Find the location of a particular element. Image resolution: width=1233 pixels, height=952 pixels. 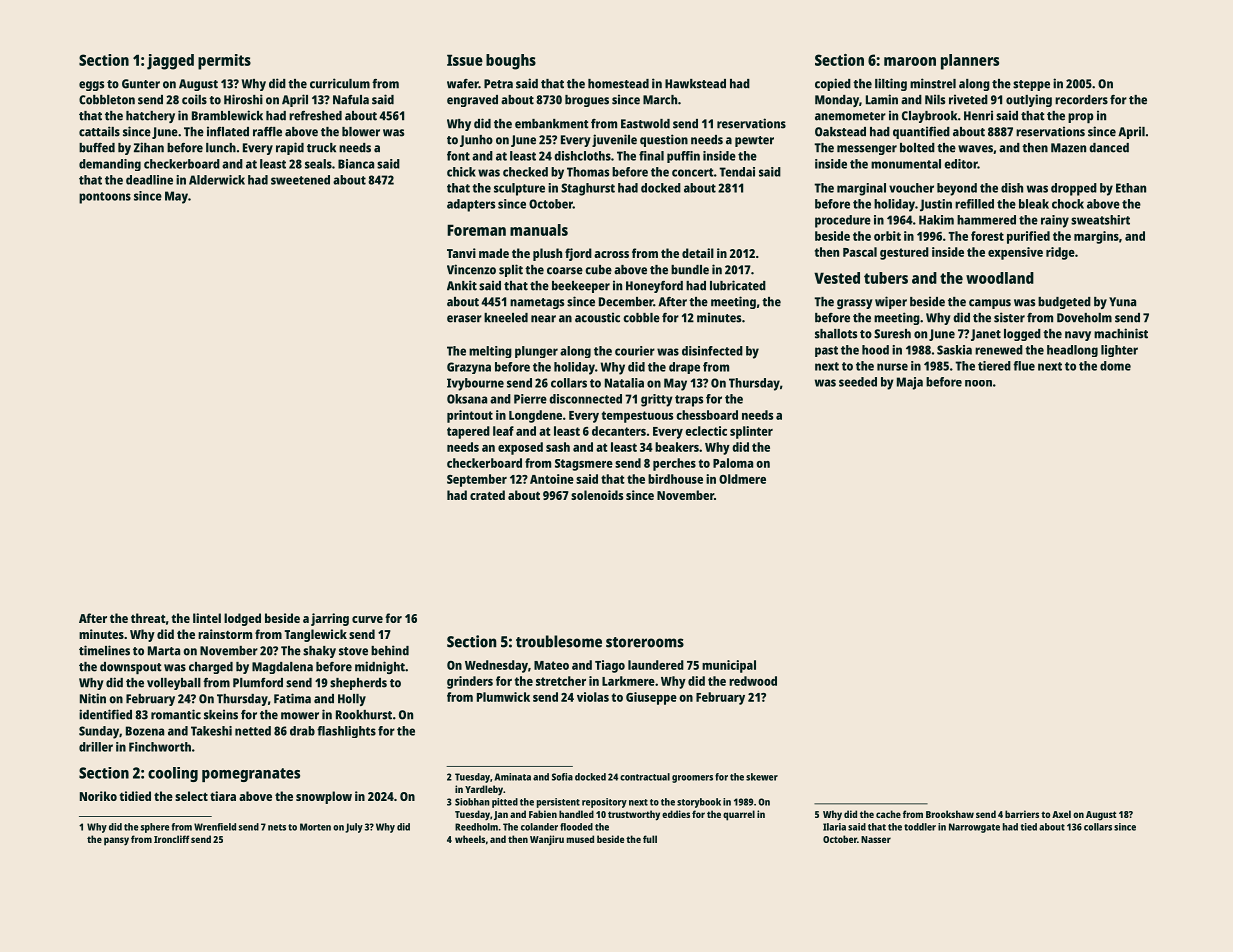

hammered is located at coordinates (986, 220).
